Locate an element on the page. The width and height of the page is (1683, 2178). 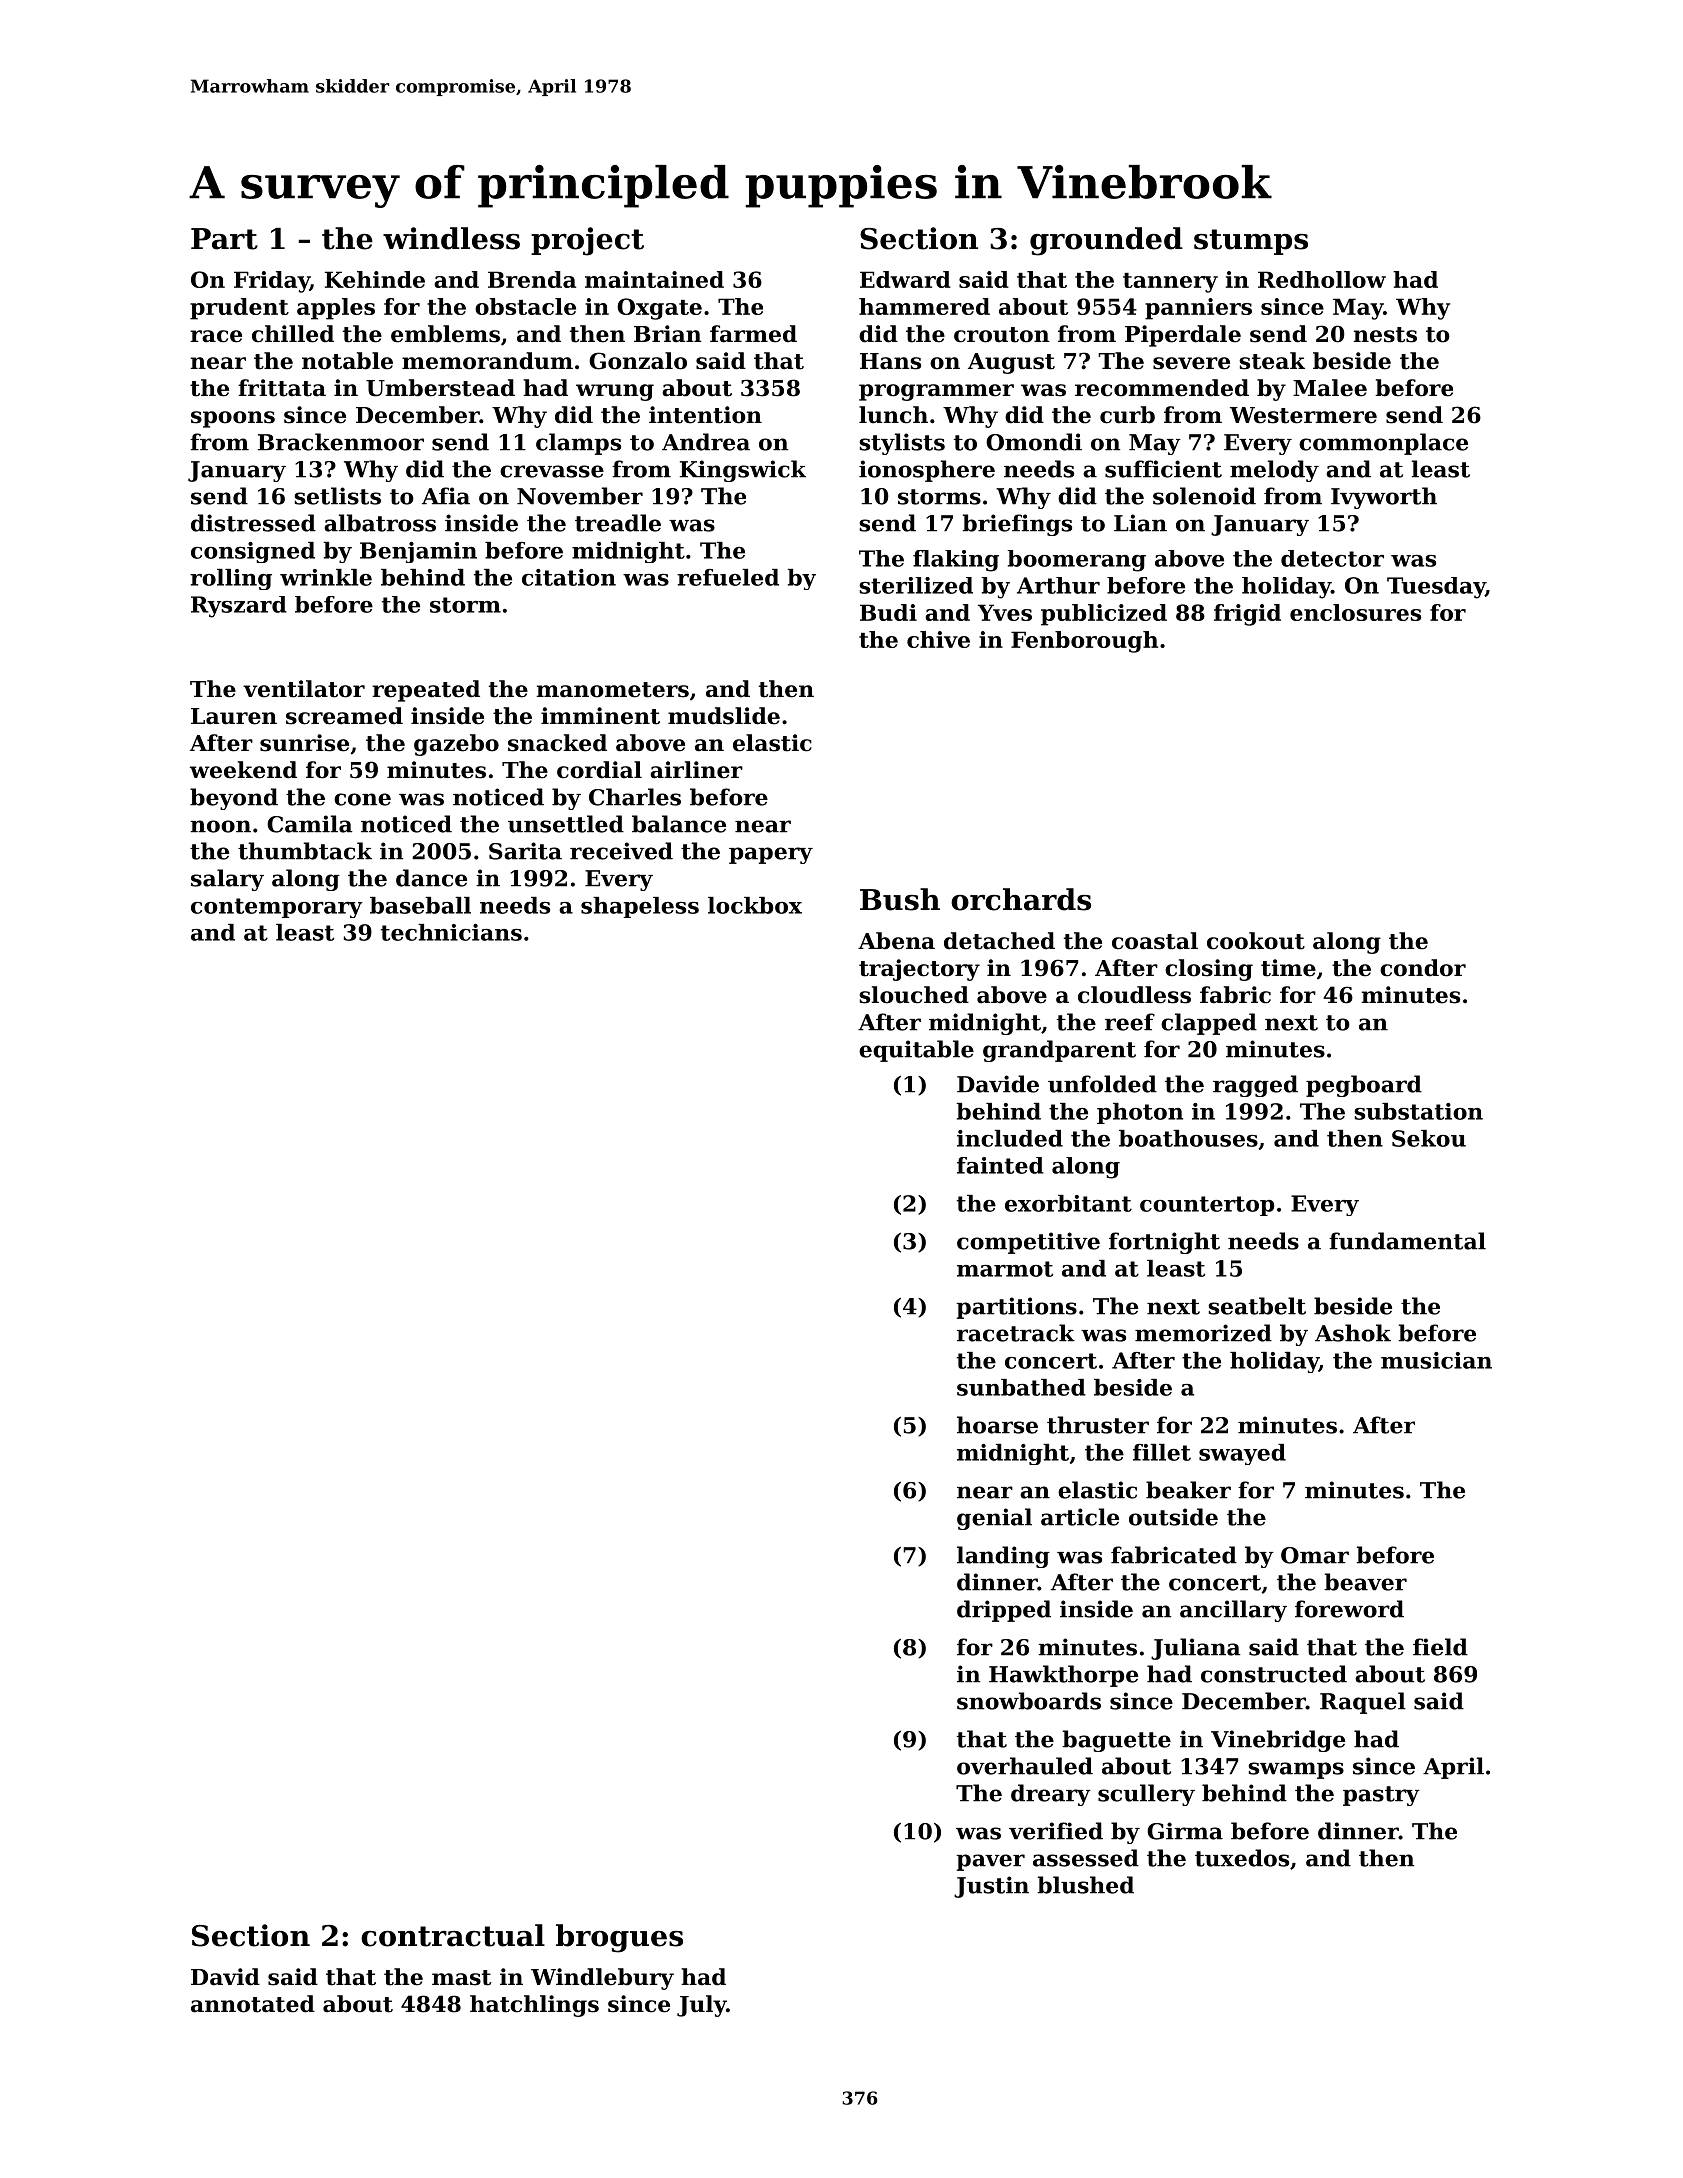
technicians is located at coordinates (451, 932).
